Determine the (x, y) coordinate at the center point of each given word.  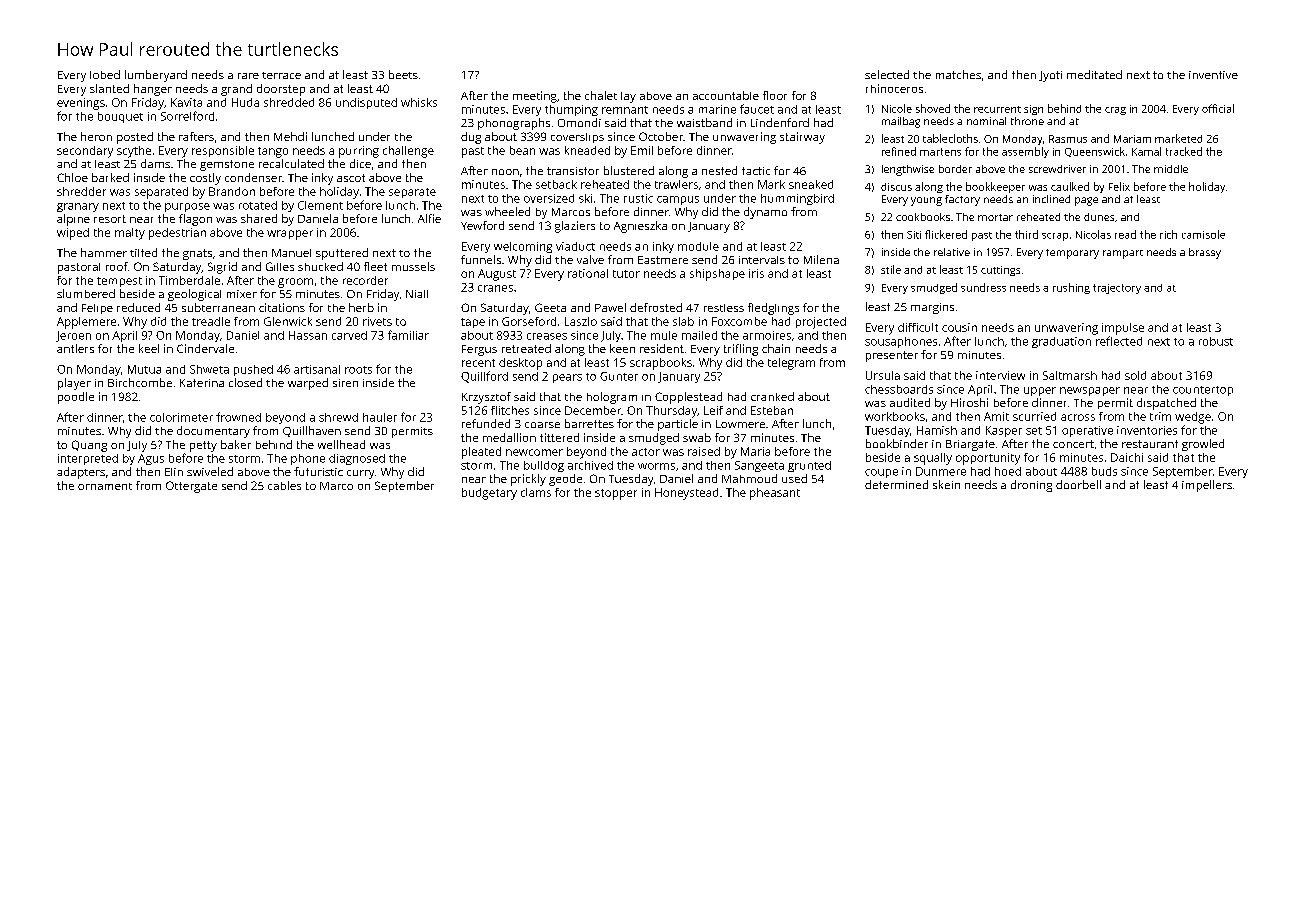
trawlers (676, 184)
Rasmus (1068, 139)
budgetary (489, 494)
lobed (105, 74)
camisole (1203, 234)
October (661, 136)
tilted (143, 252)
